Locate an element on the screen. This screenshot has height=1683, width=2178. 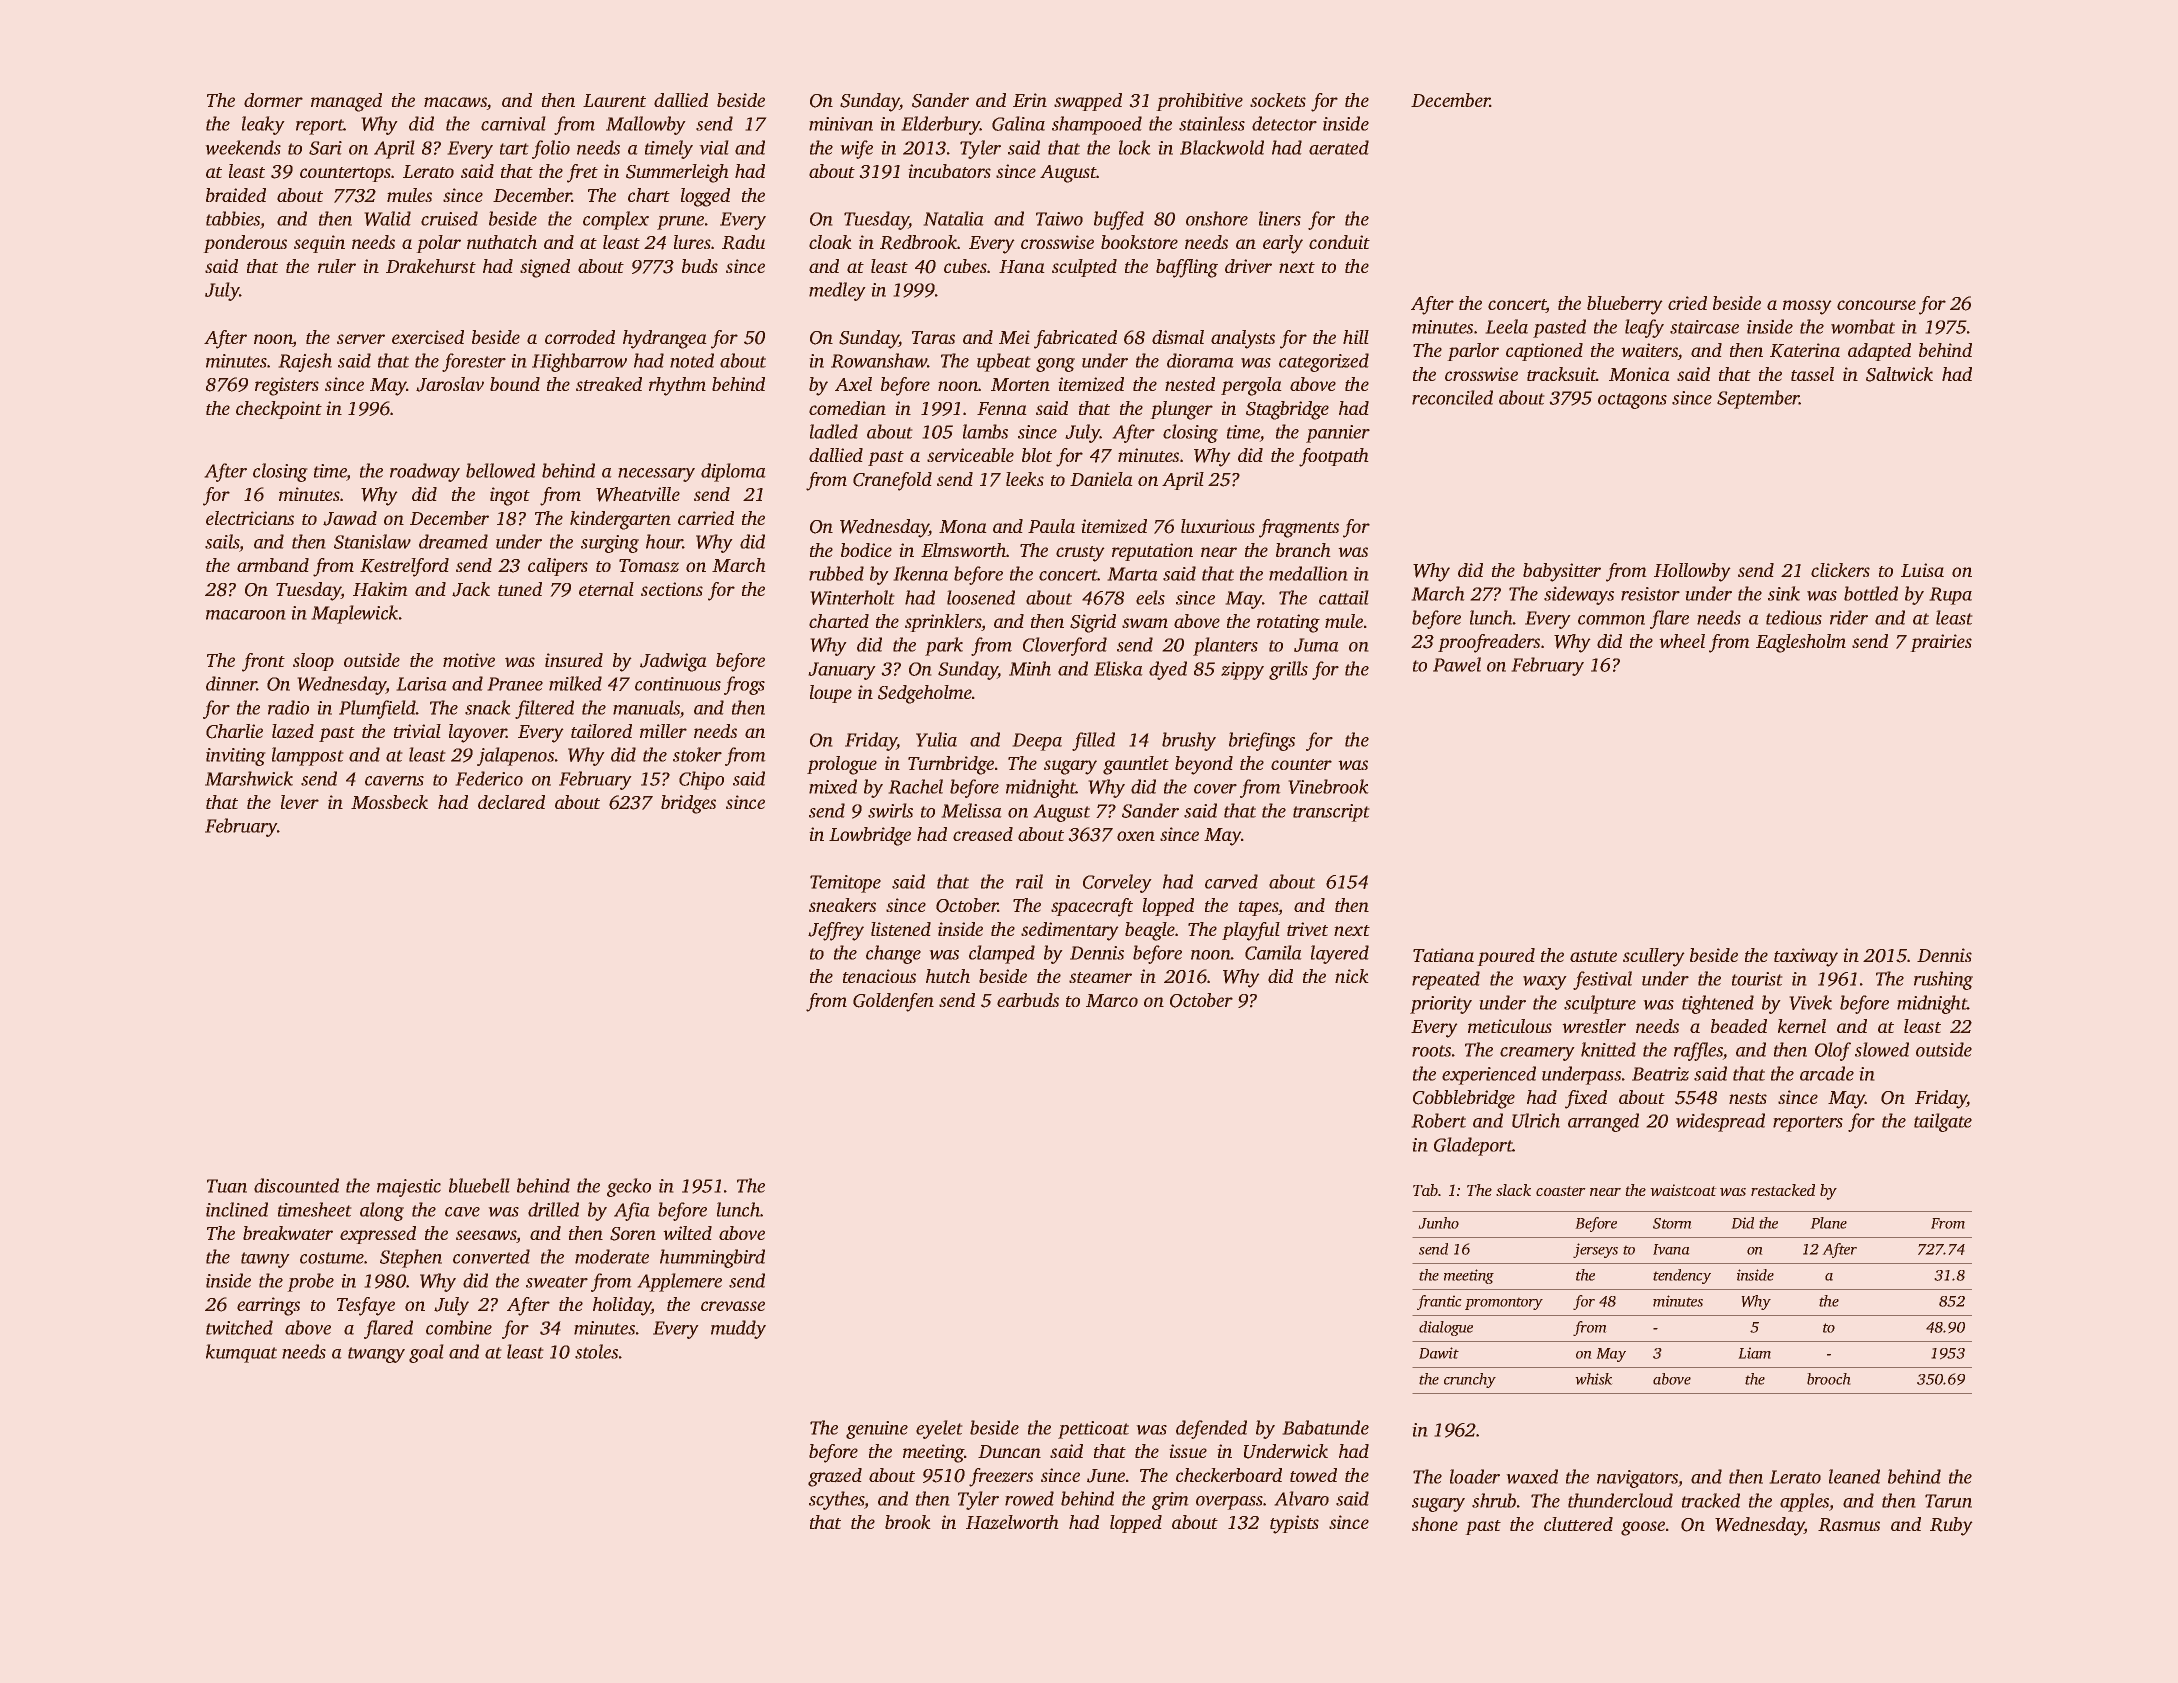
clamped is located at coordinates (1002, 954).
